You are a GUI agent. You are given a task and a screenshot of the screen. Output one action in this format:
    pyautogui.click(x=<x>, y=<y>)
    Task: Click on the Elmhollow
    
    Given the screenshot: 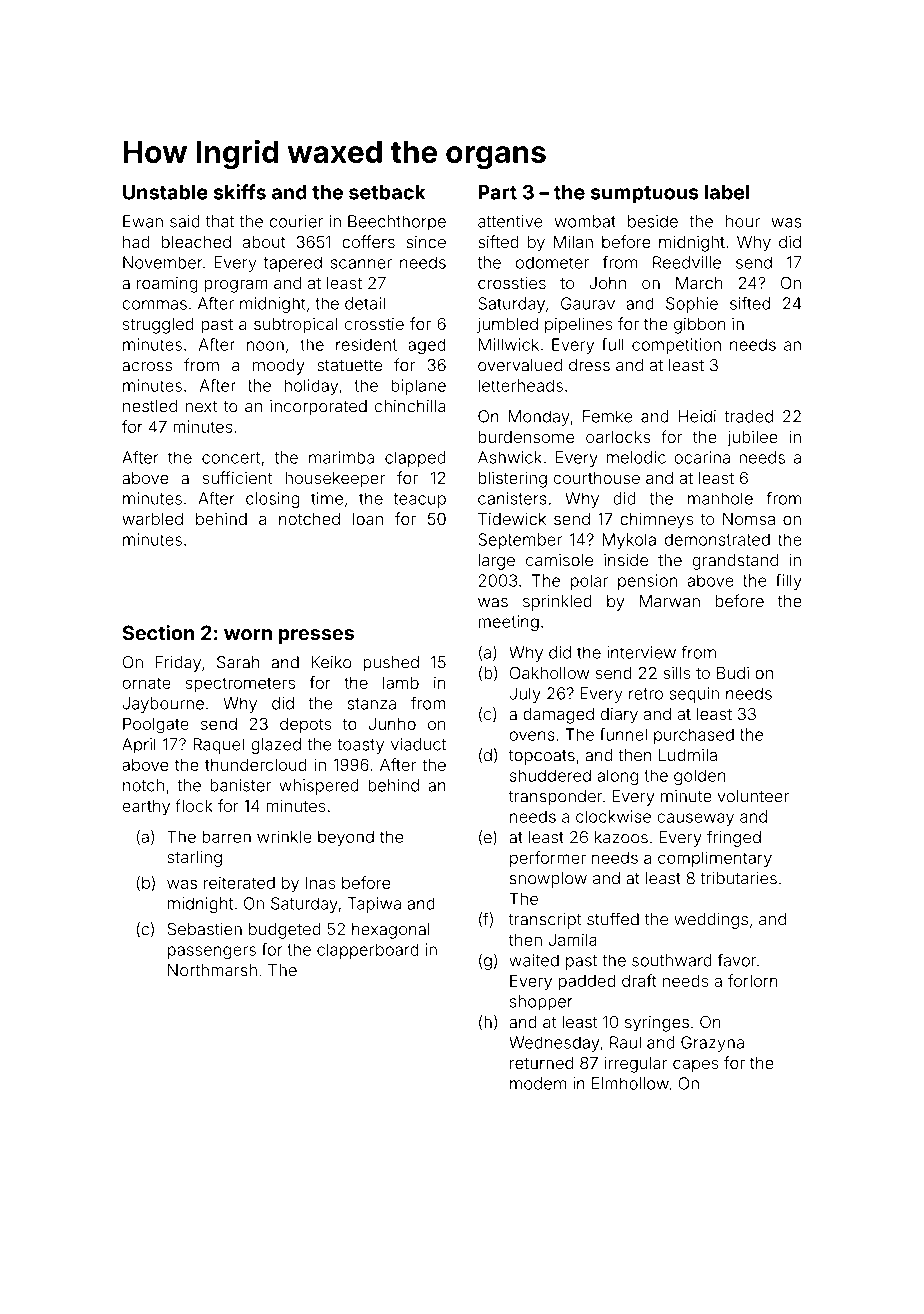 What is the action you would take?
    pyautogui.click(x=630, y=1083)
